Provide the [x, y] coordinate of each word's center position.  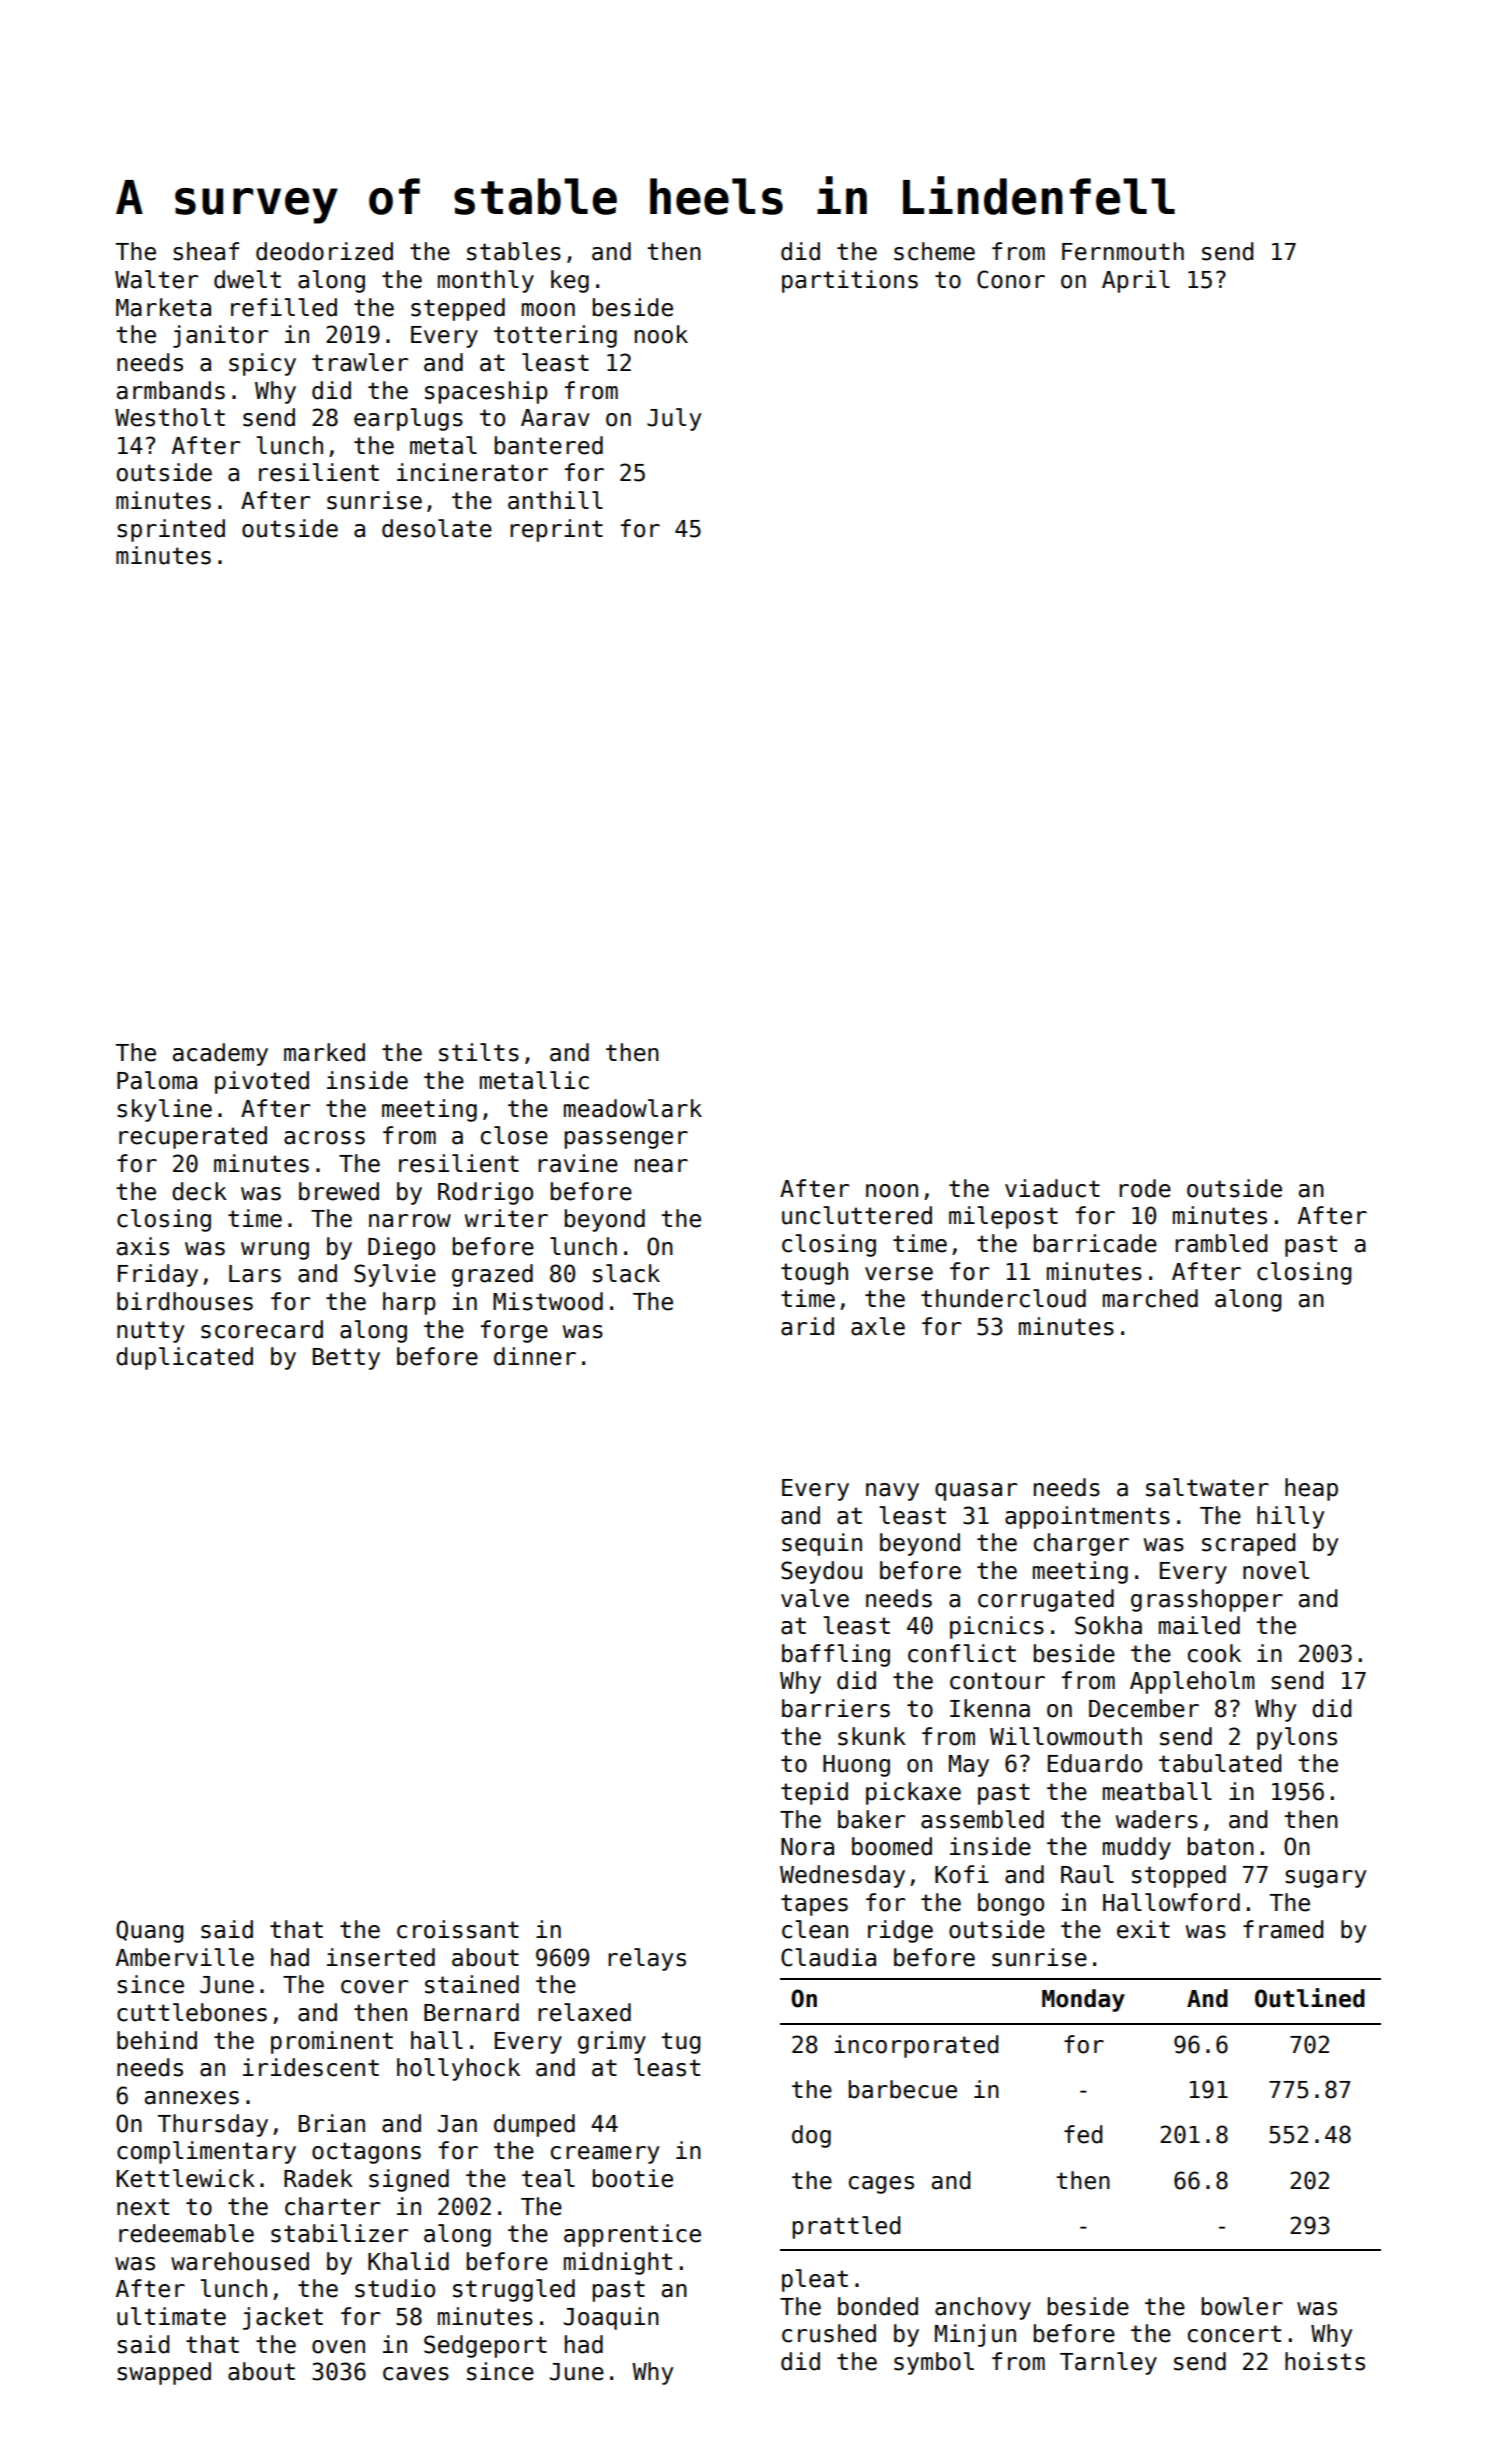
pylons [1297, 1738]
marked [324, 1052]
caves [416, 2374]
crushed [829, 2333]
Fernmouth [1123, 251]
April [1136, 281]
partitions [850, 281]
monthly [486, 281]
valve [815, 1598]
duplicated [184, 1358]
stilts [479, 1052]
